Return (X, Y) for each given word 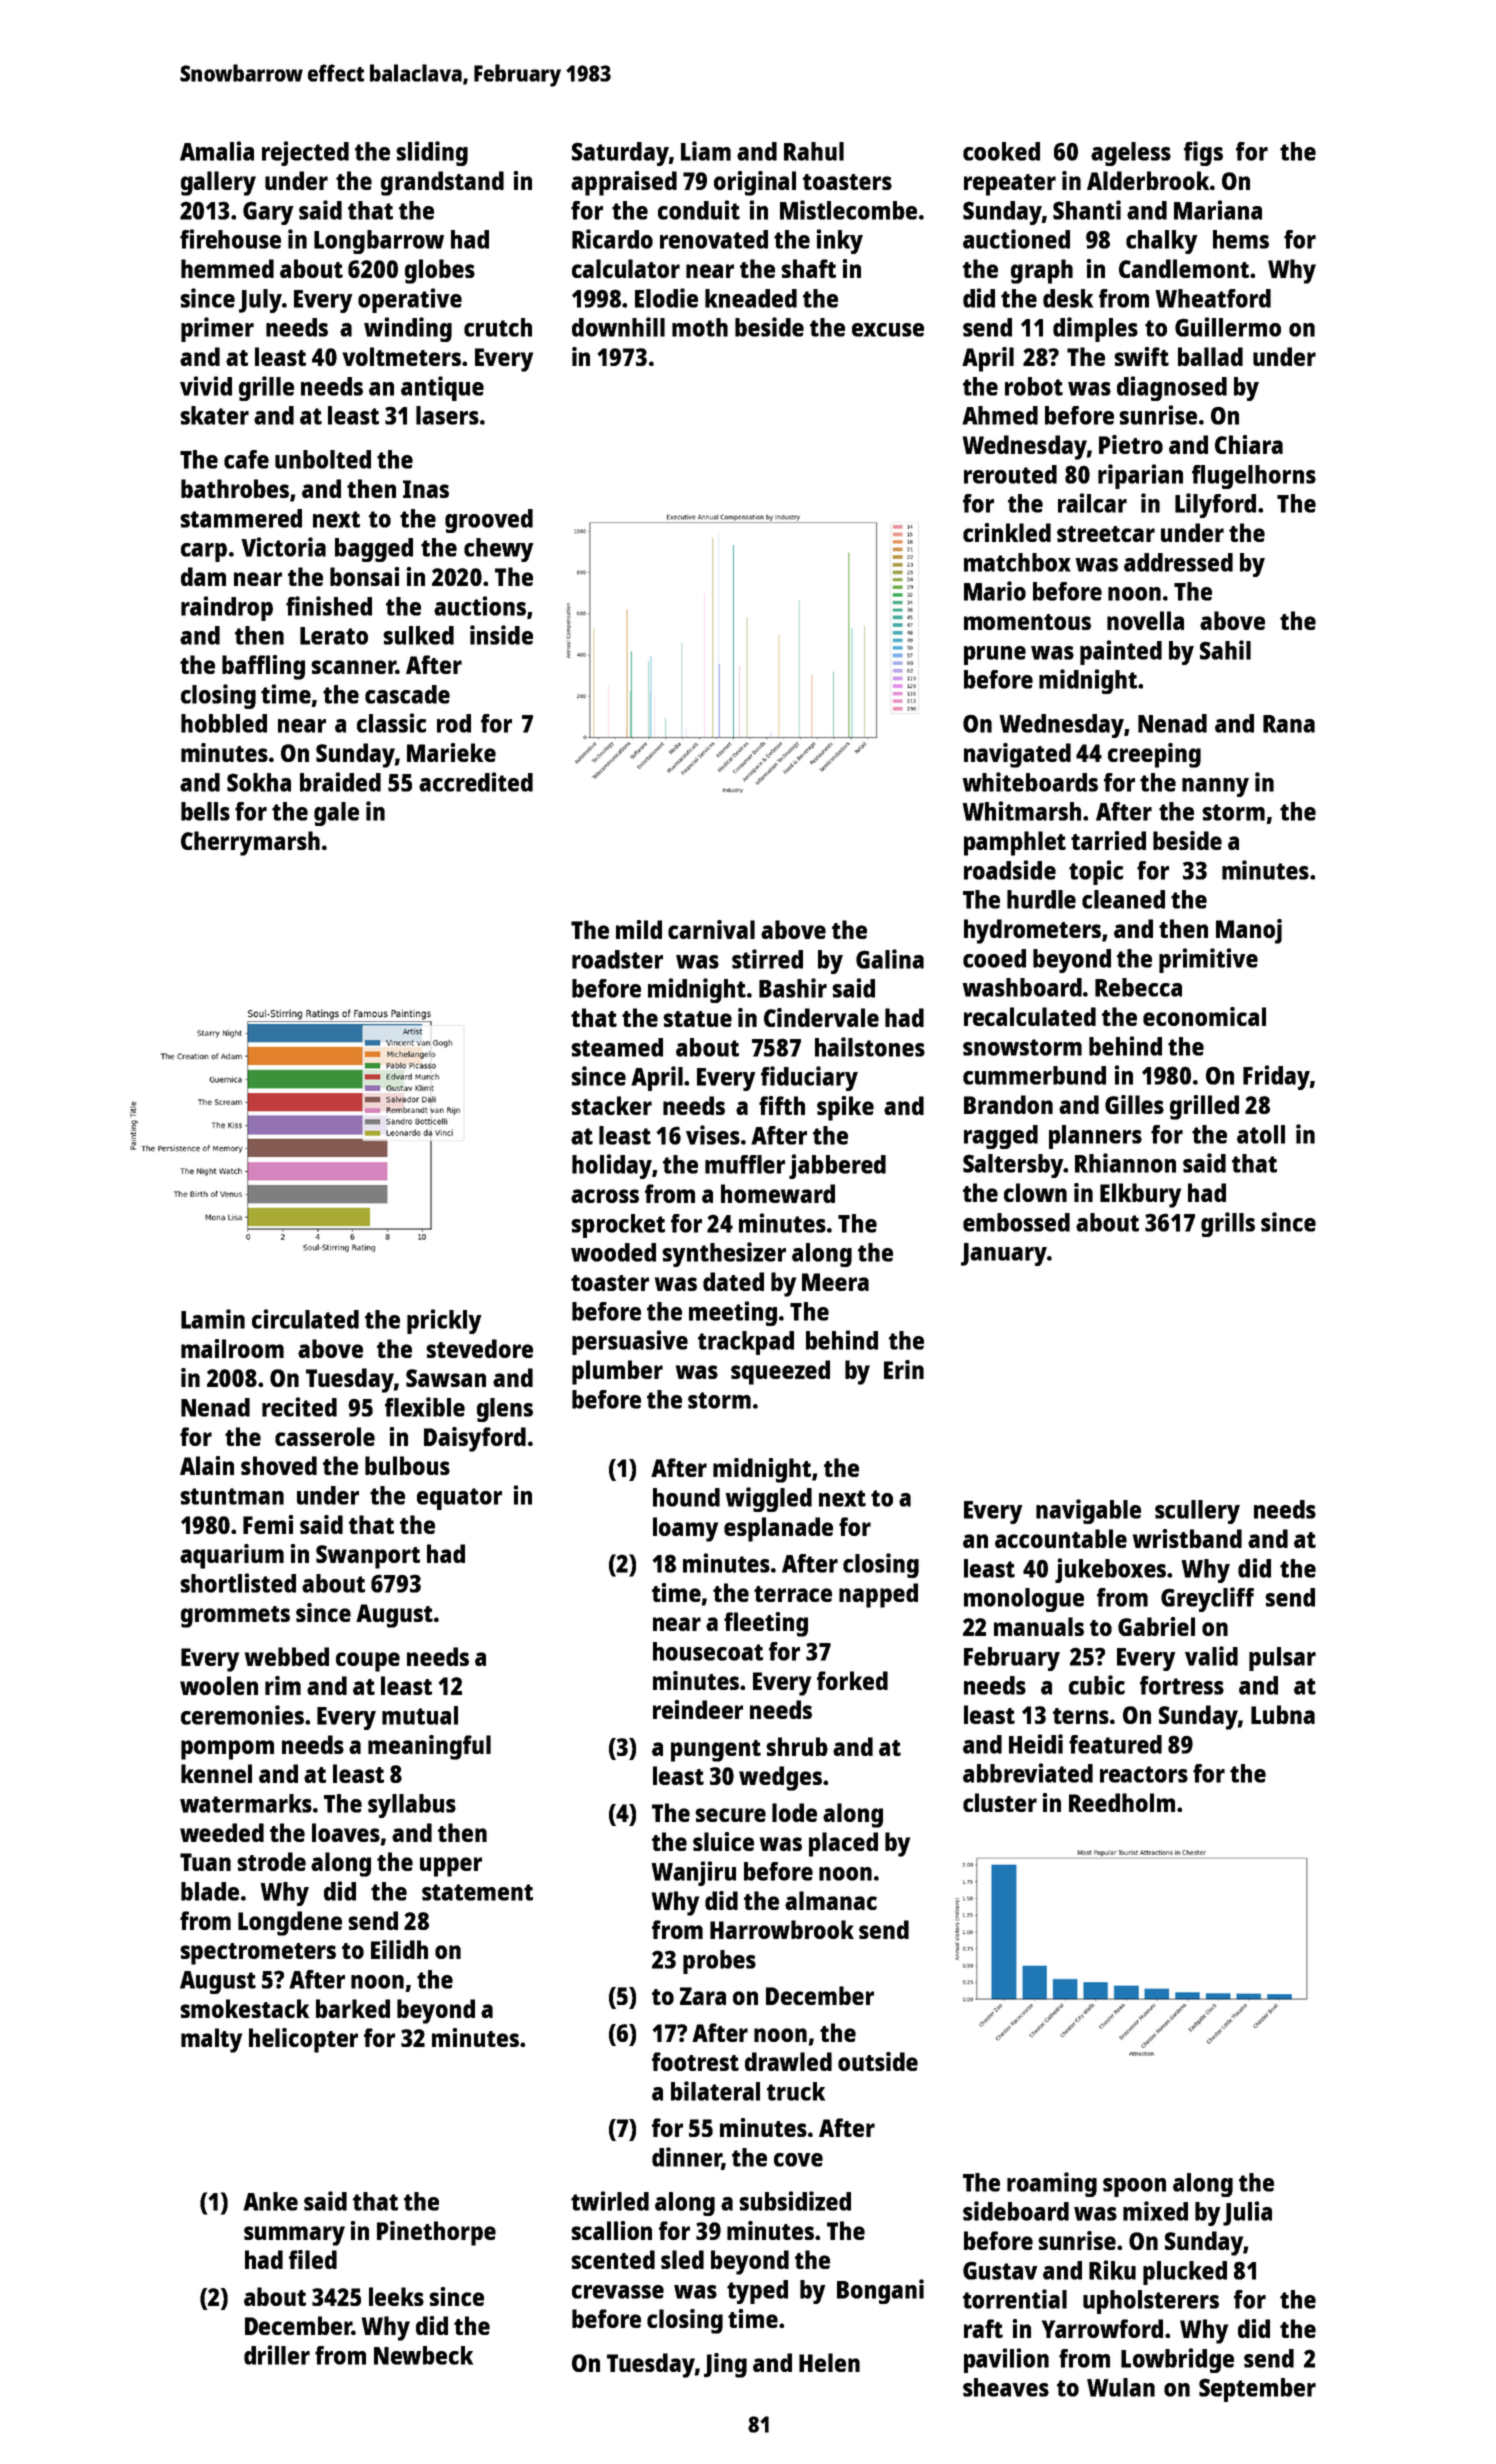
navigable (1088, 1511)
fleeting (766, 1624)
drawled (788, 2061)
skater (214, 415)
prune (995, 655)
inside (501, 635)
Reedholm (1122, 1802)
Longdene (290, 1923)
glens (505, 1410)
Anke (270, 2201)
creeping (1154, 755)
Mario (995, 591)
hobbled (224, 723)
